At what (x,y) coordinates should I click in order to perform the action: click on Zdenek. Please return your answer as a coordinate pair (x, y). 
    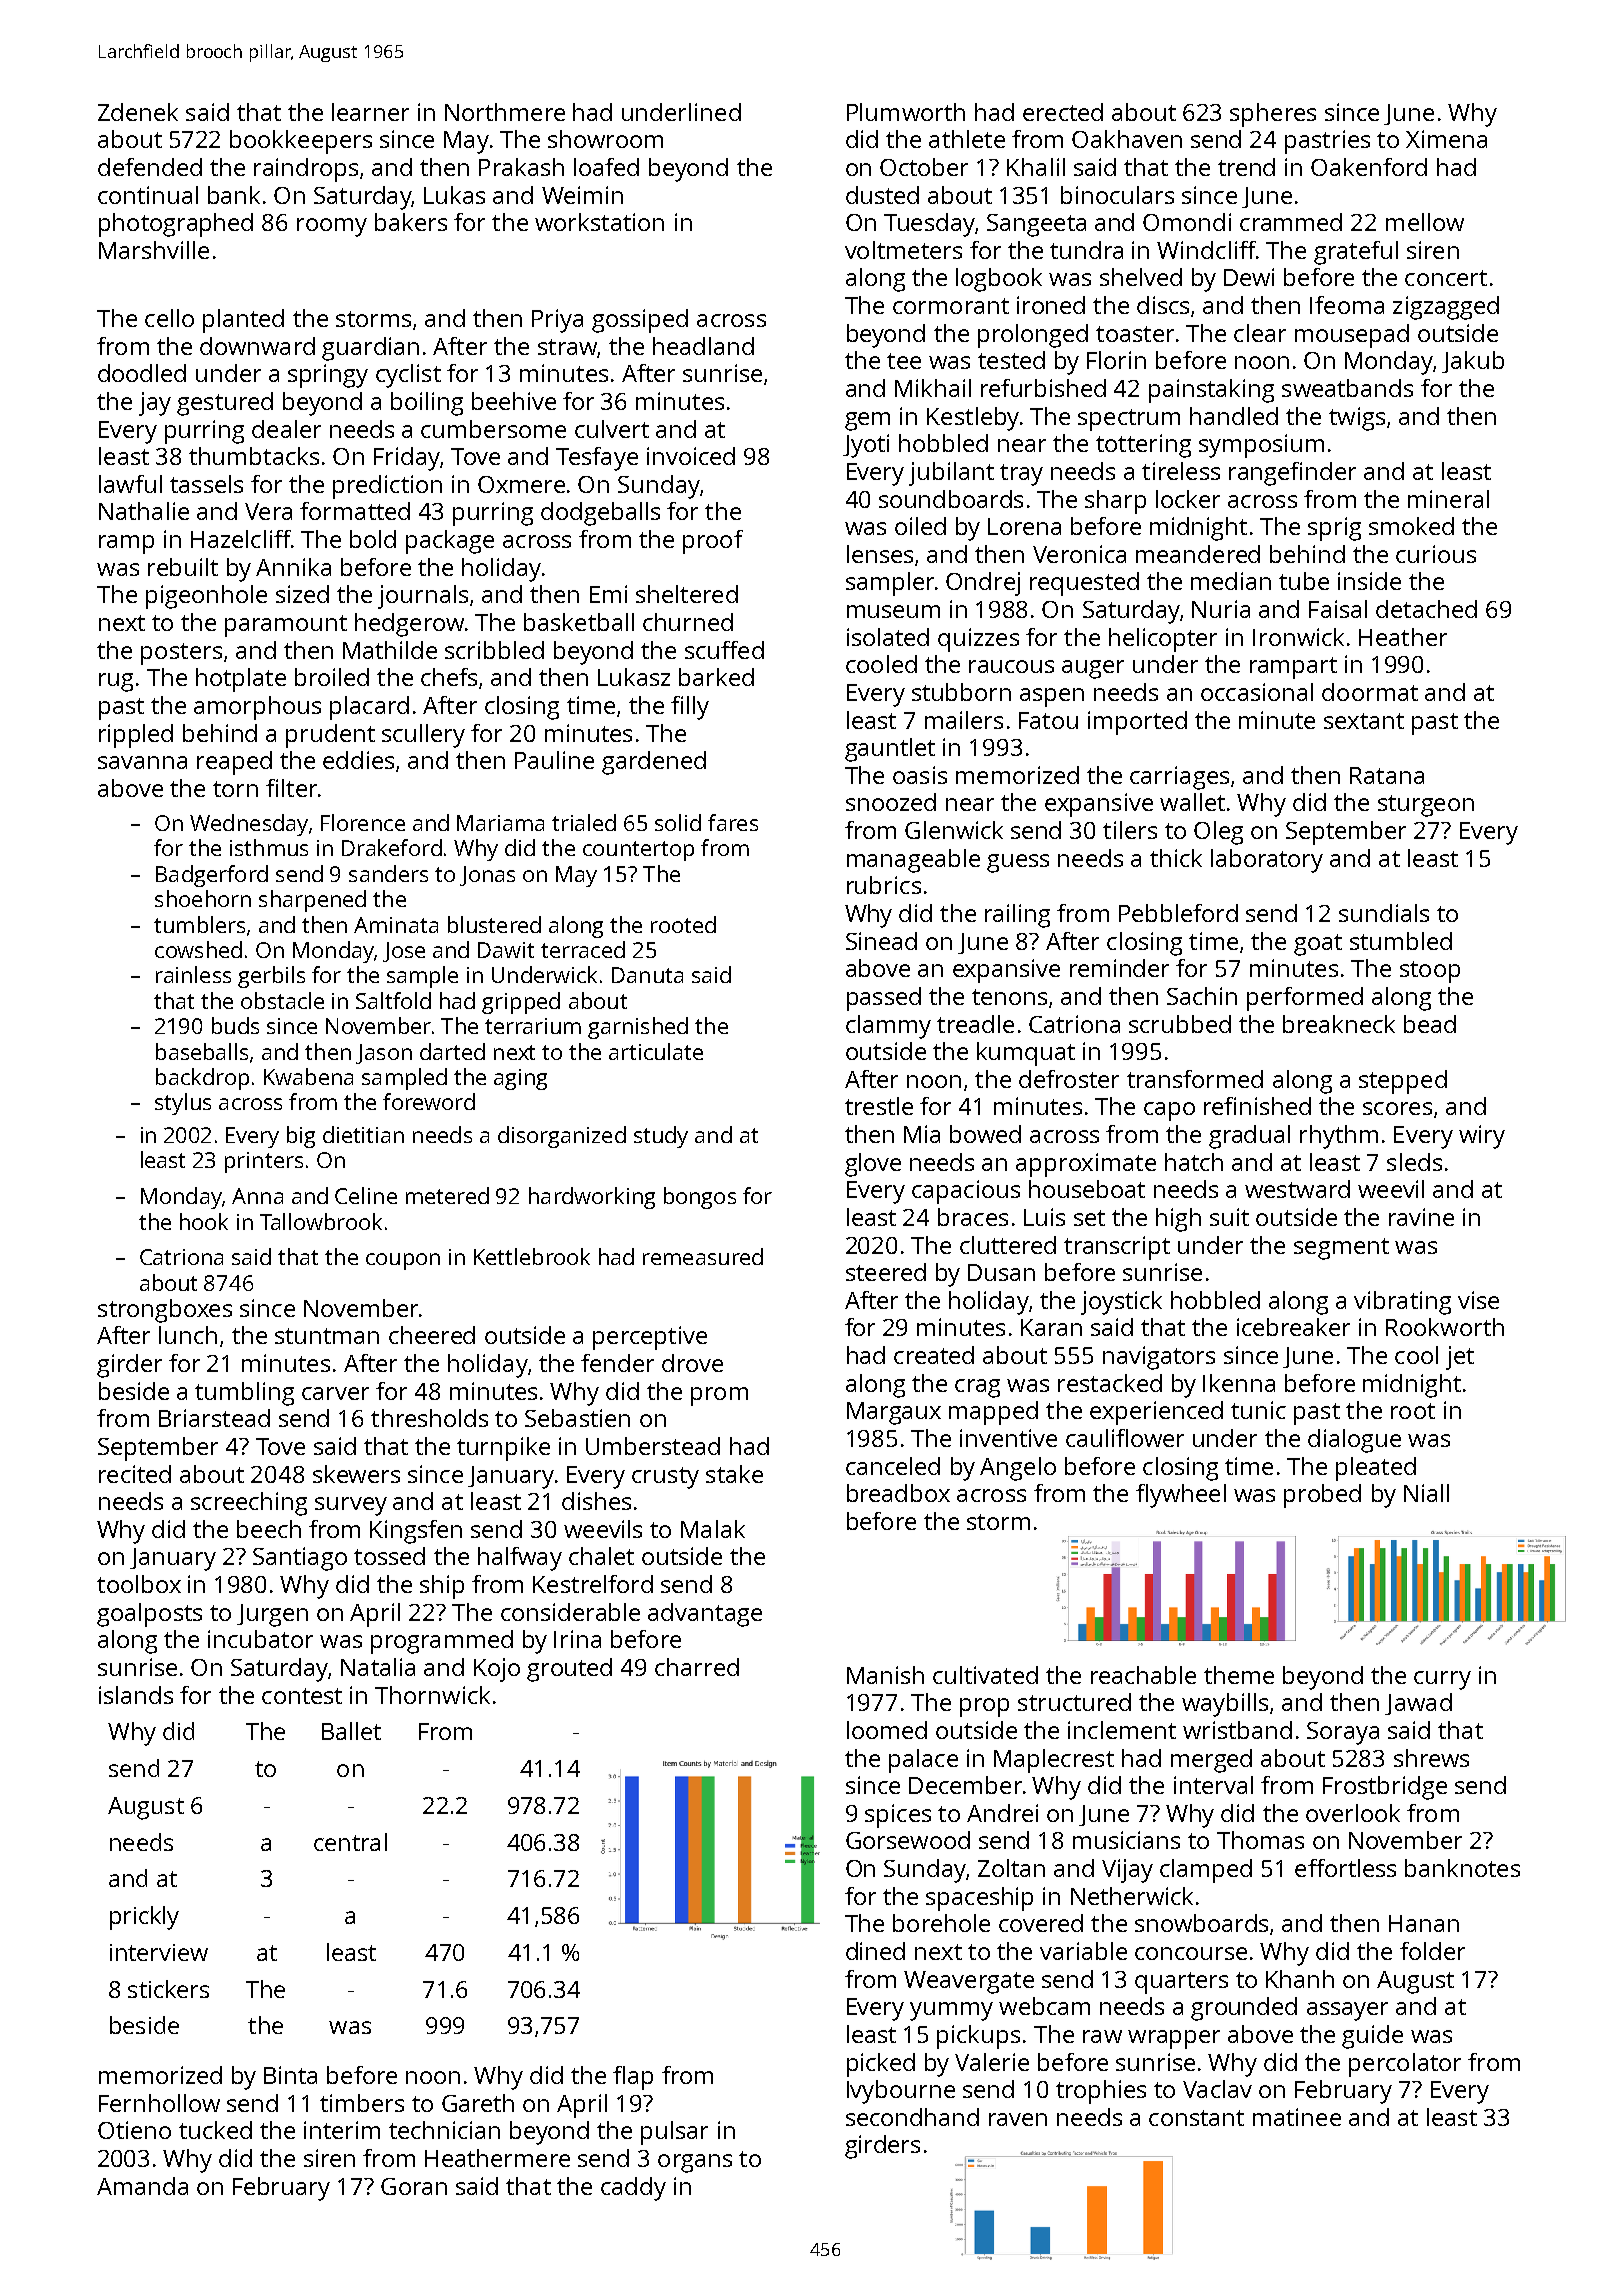
    Looking at the image, I should click on (138, 112).
